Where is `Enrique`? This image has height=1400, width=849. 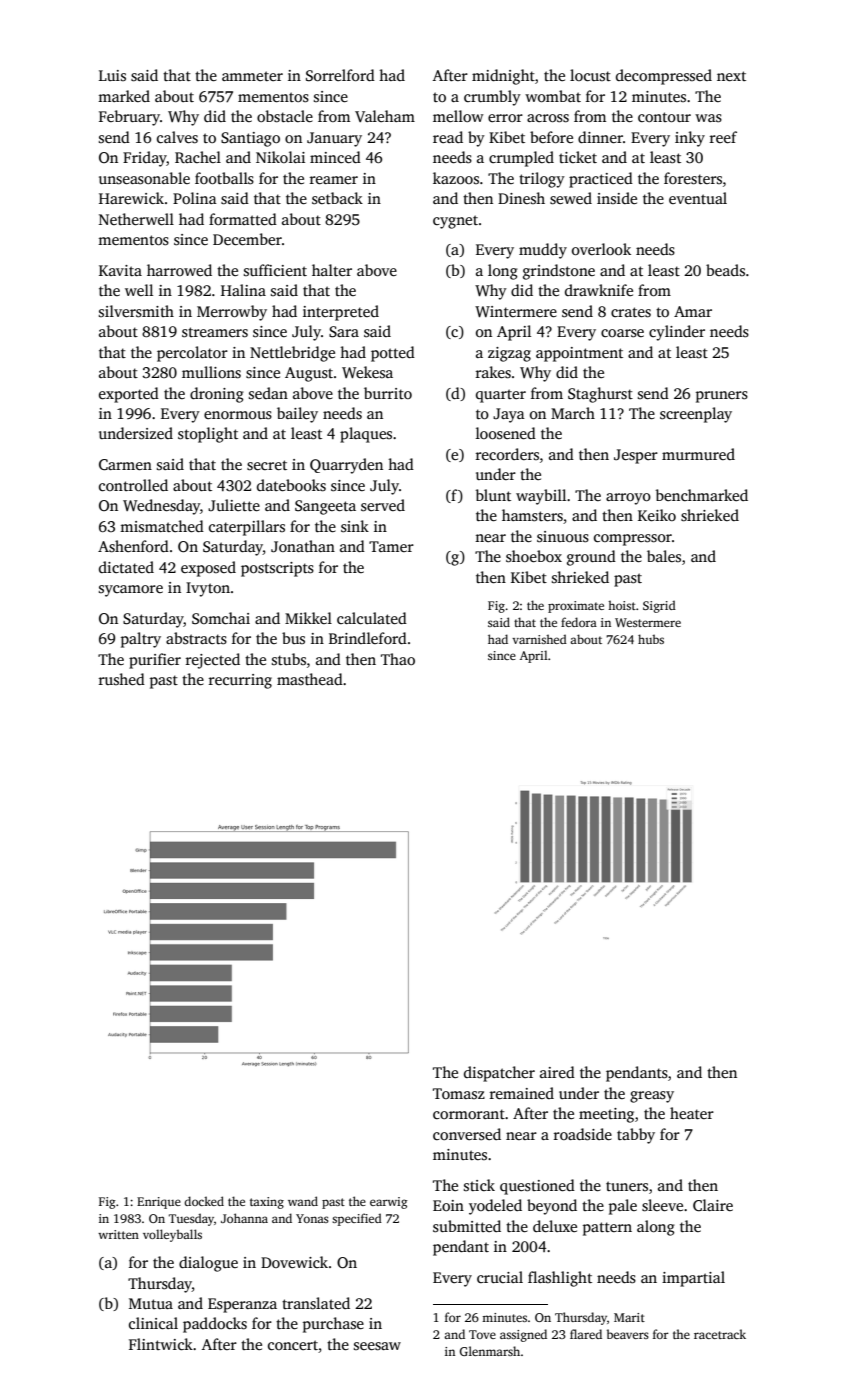 Enrique is located at coordinates (159, 1203).
